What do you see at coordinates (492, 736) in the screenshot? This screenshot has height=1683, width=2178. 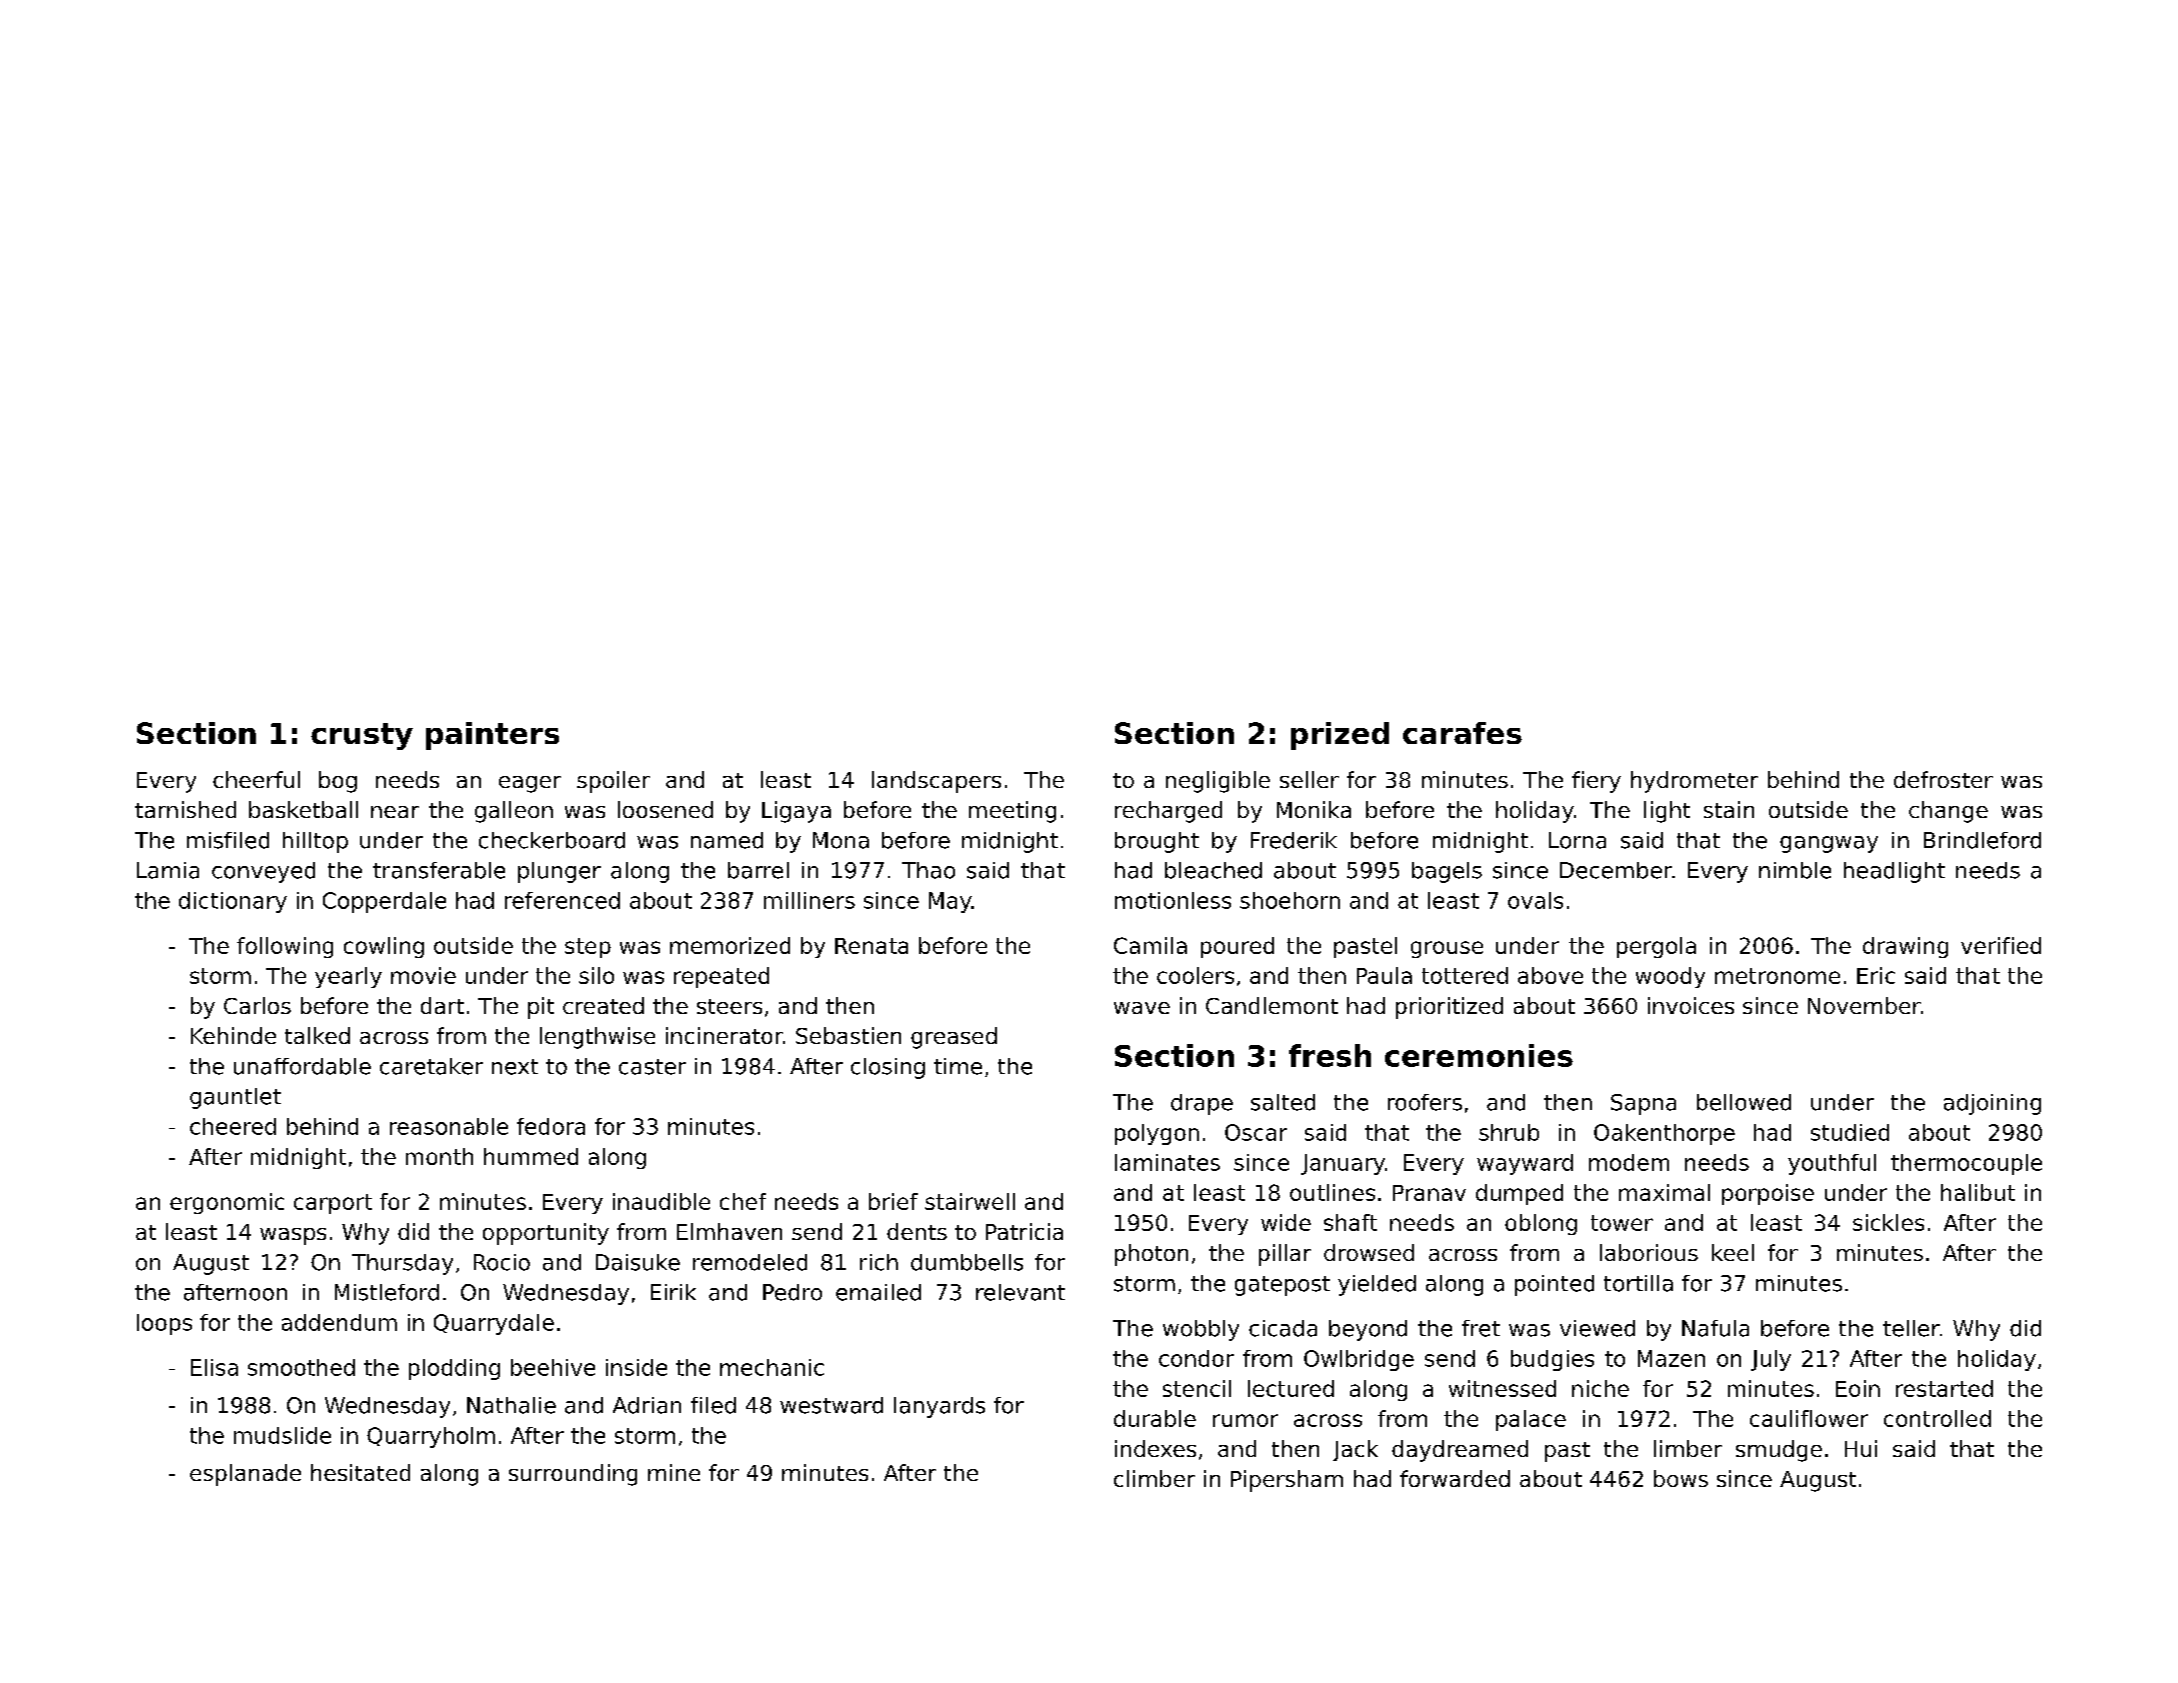 I see `painters` at bounding box center [492, 736].
